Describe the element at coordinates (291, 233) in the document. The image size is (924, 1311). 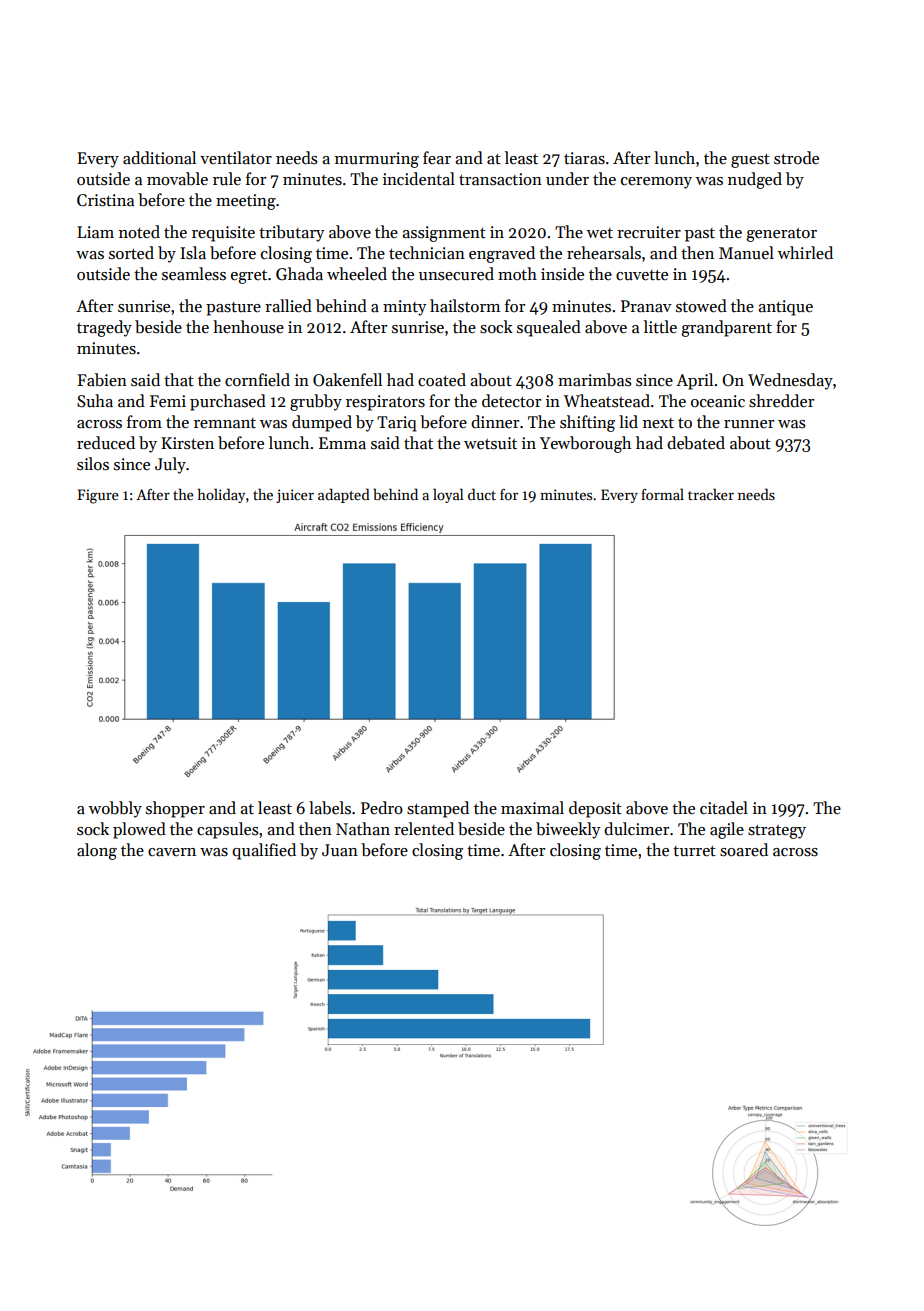
I see `tributary` at that location.
